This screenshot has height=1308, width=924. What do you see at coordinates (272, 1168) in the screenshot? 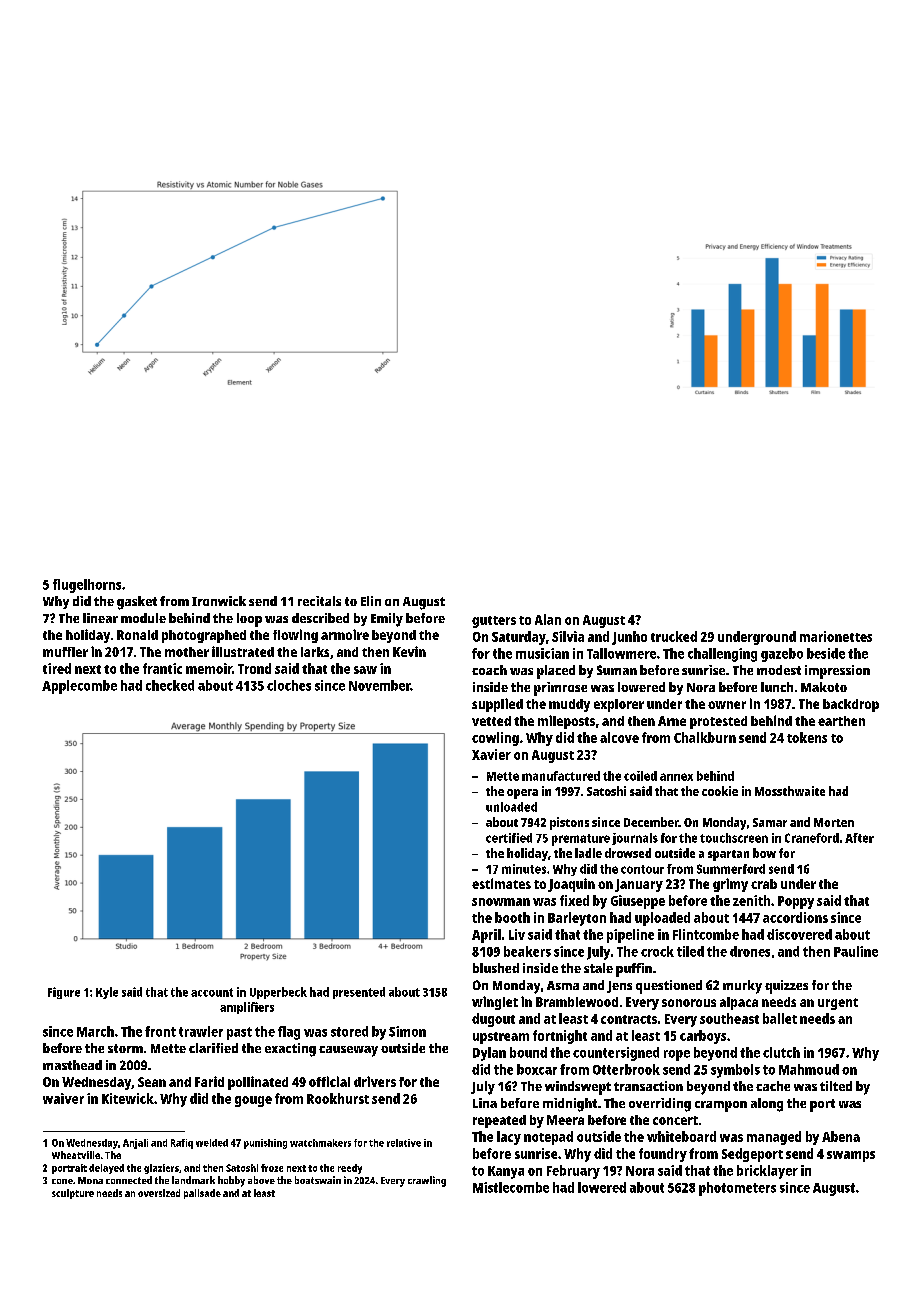
I see `froze` at bounding box center [272, 1168].
